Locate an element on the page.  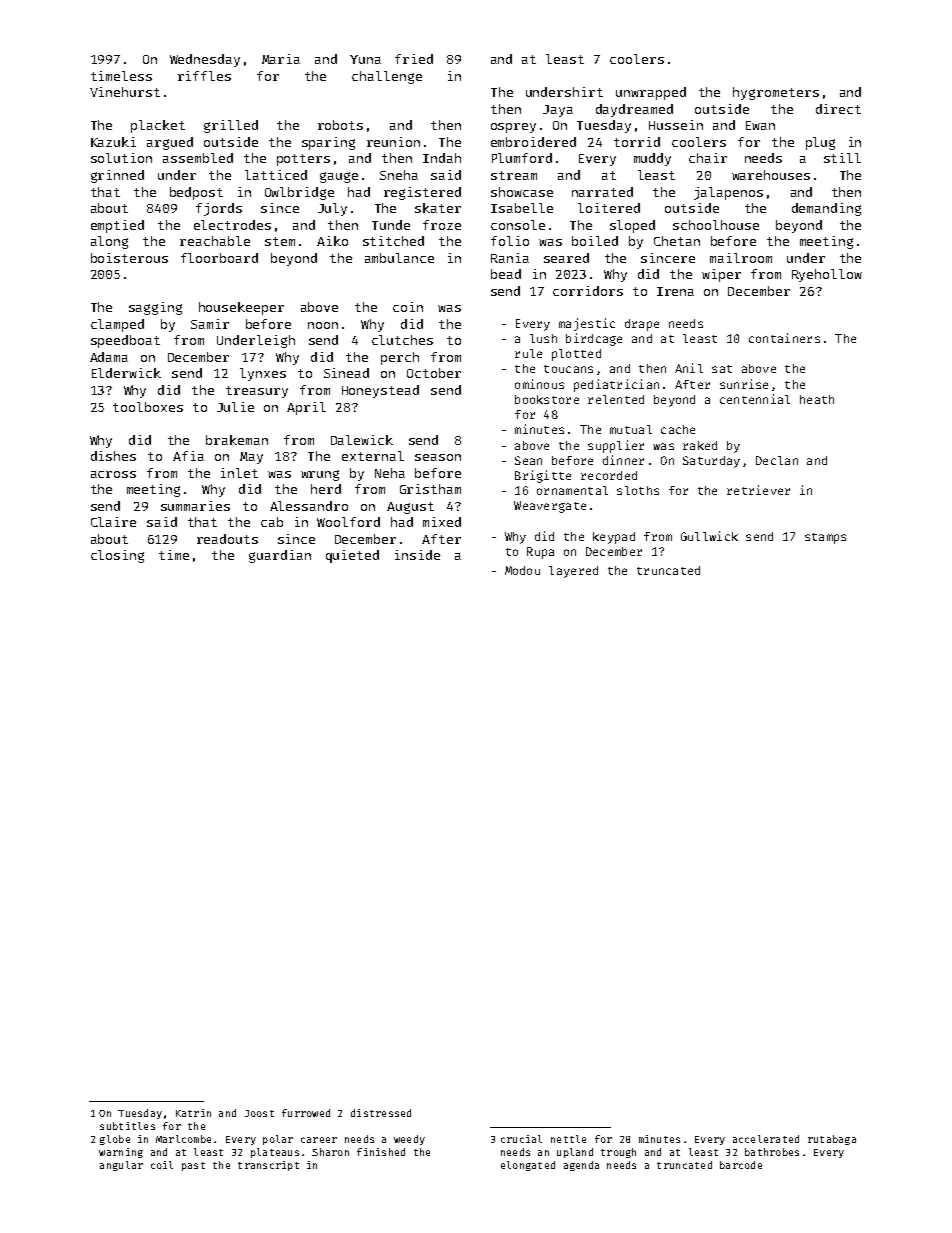
Maria is located at coordinates (281, 59).
